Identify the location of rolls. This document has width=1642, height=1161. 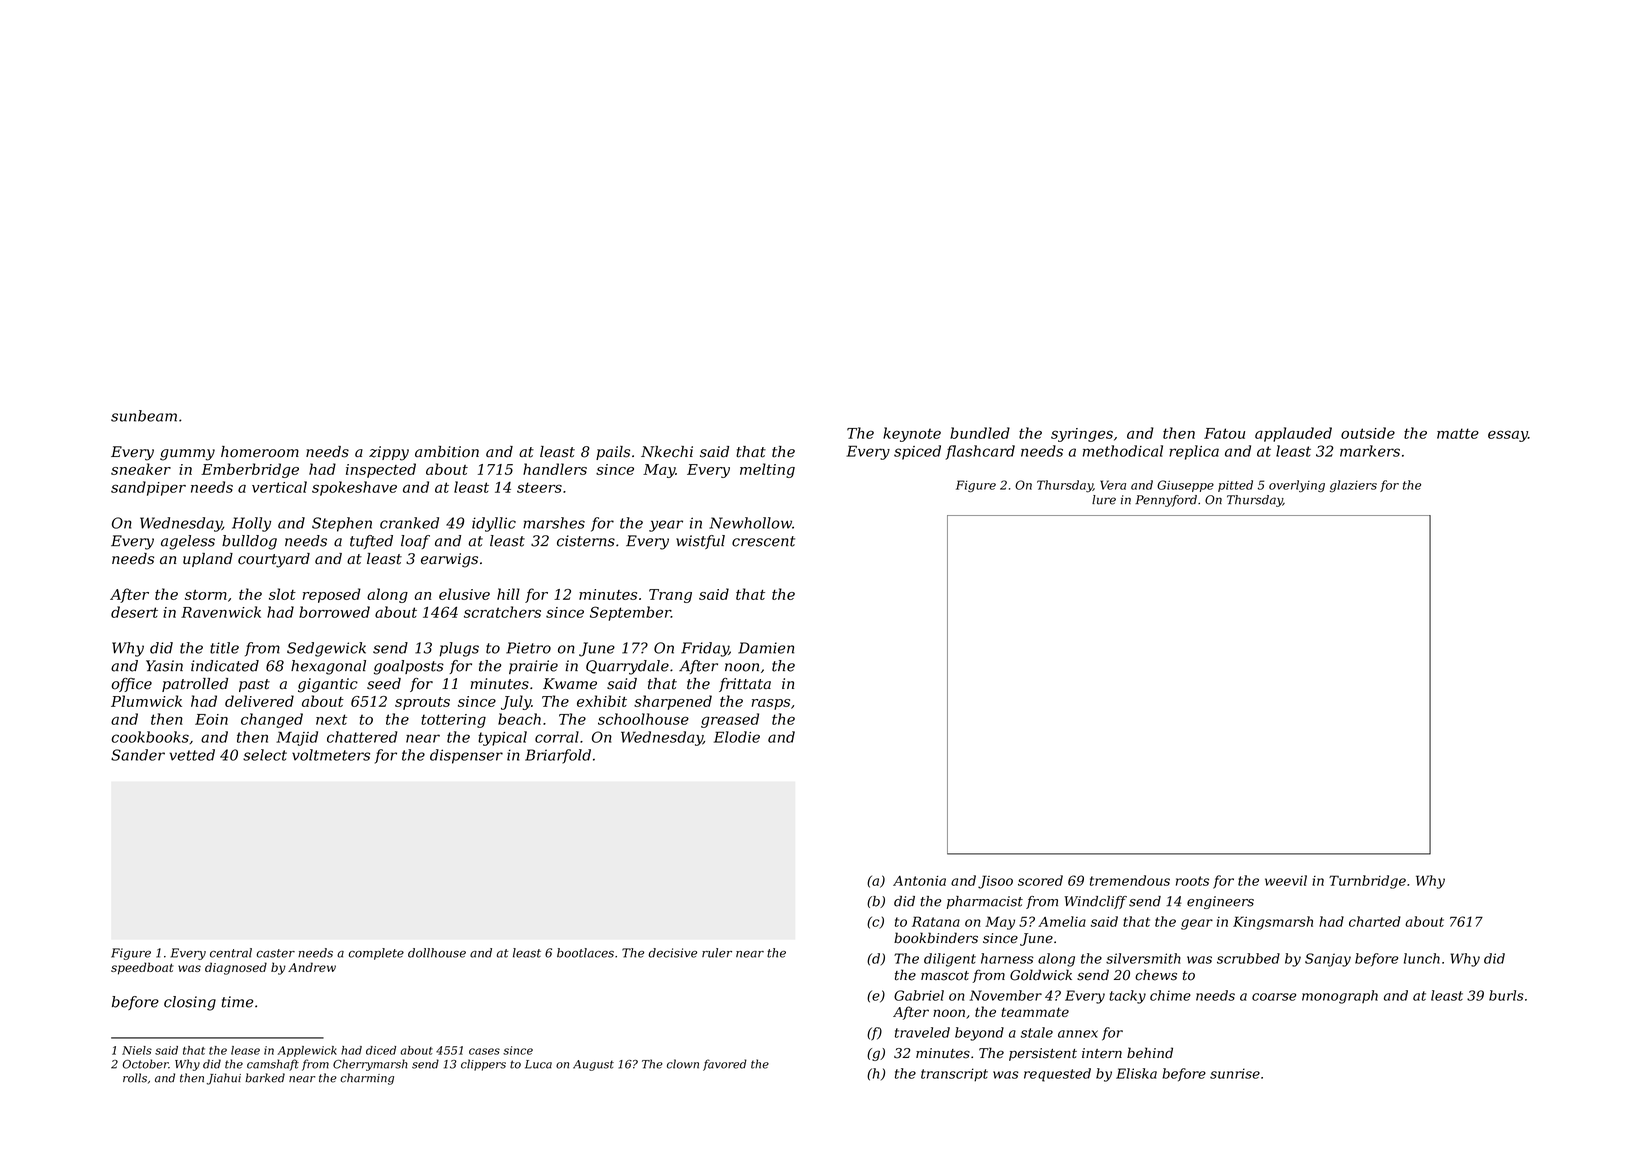
(135, 1078).
